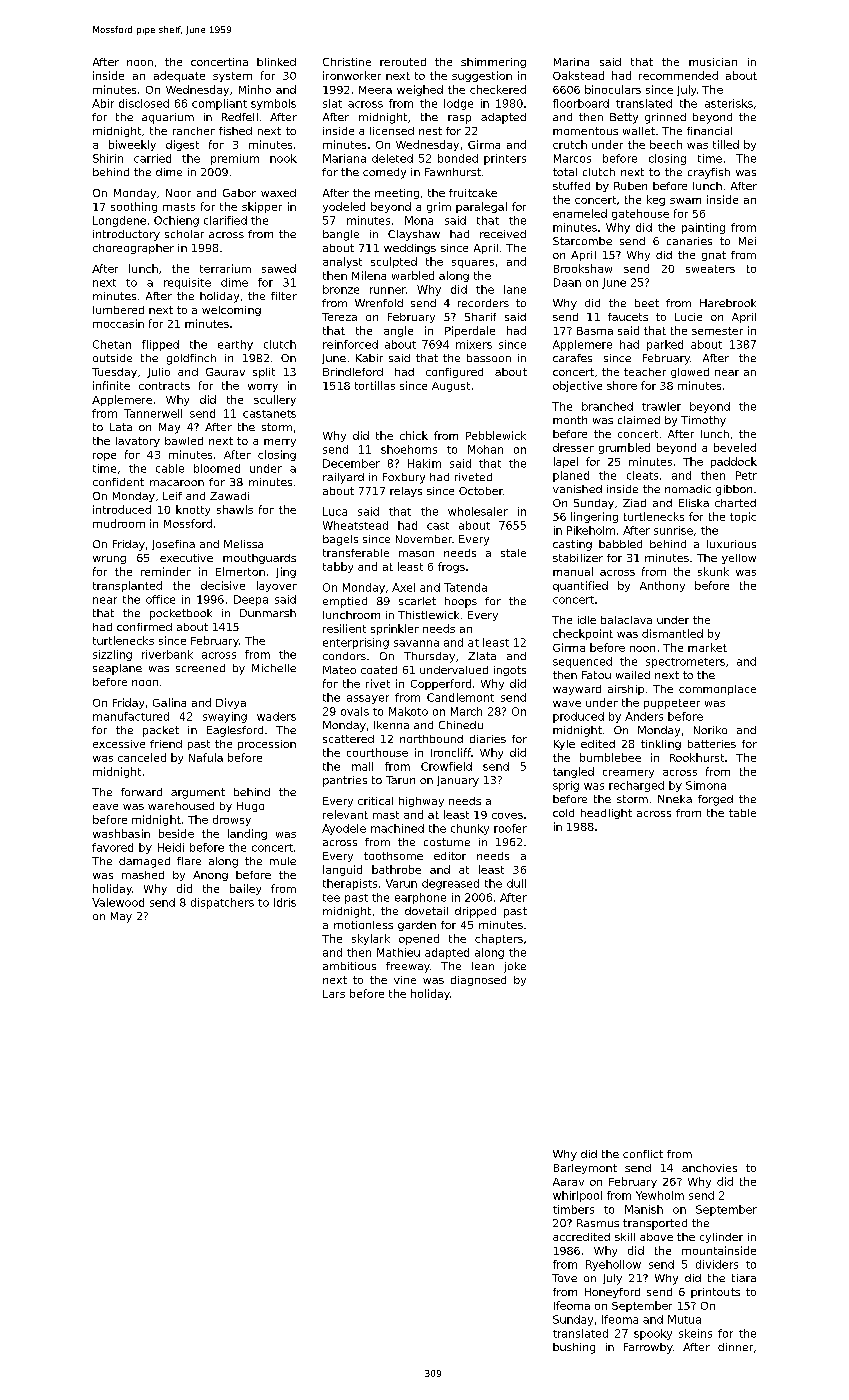 The image size is (849, 1400). Describe the element at coordinates (717, 690) in the image. I see `commonplace` at that location.
